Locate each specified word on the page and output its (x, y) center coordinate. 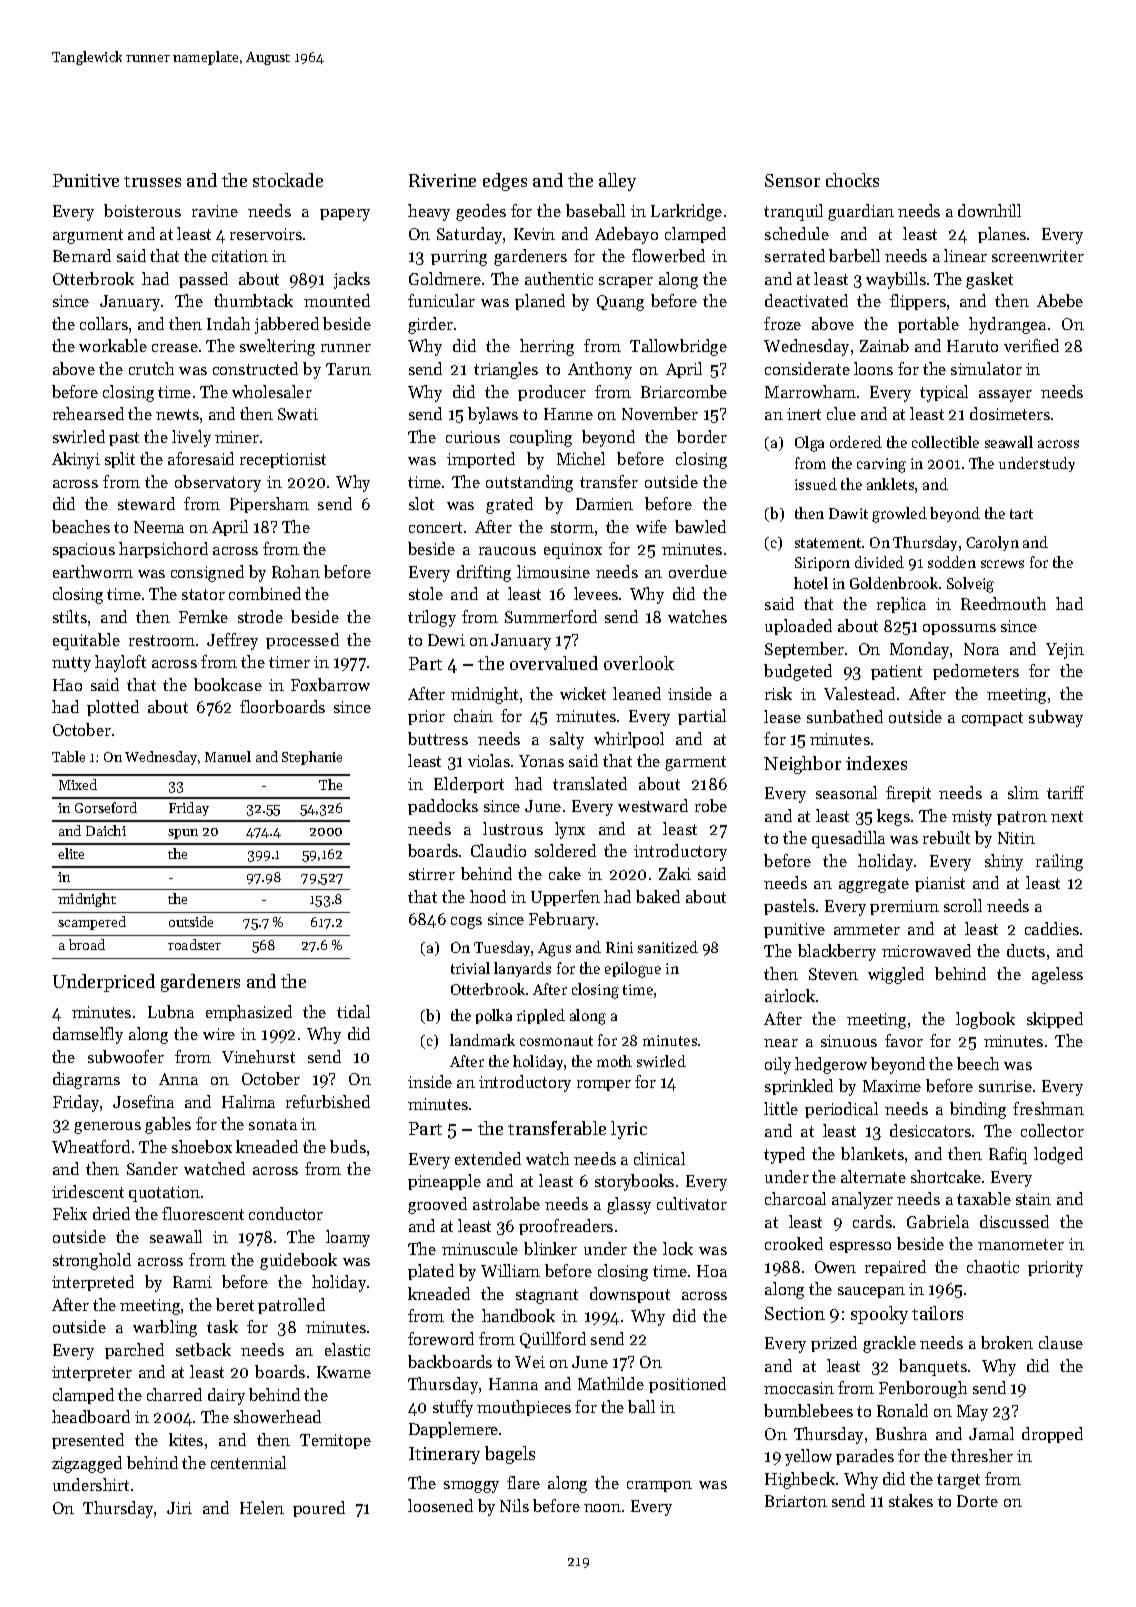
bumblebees (808, 1410)
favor (904, 1040)
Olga (809, 444)
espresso (860, 1247)
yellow (808, 1457)
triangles (506, 370)
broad (87, 944)
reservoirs (266, 234)
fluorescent (203, 1213)
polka (494, 1016)
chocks (852, 180)
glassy (629, 1205)
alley (617, 182)
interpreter (92, 1373)
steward (146, 503)
